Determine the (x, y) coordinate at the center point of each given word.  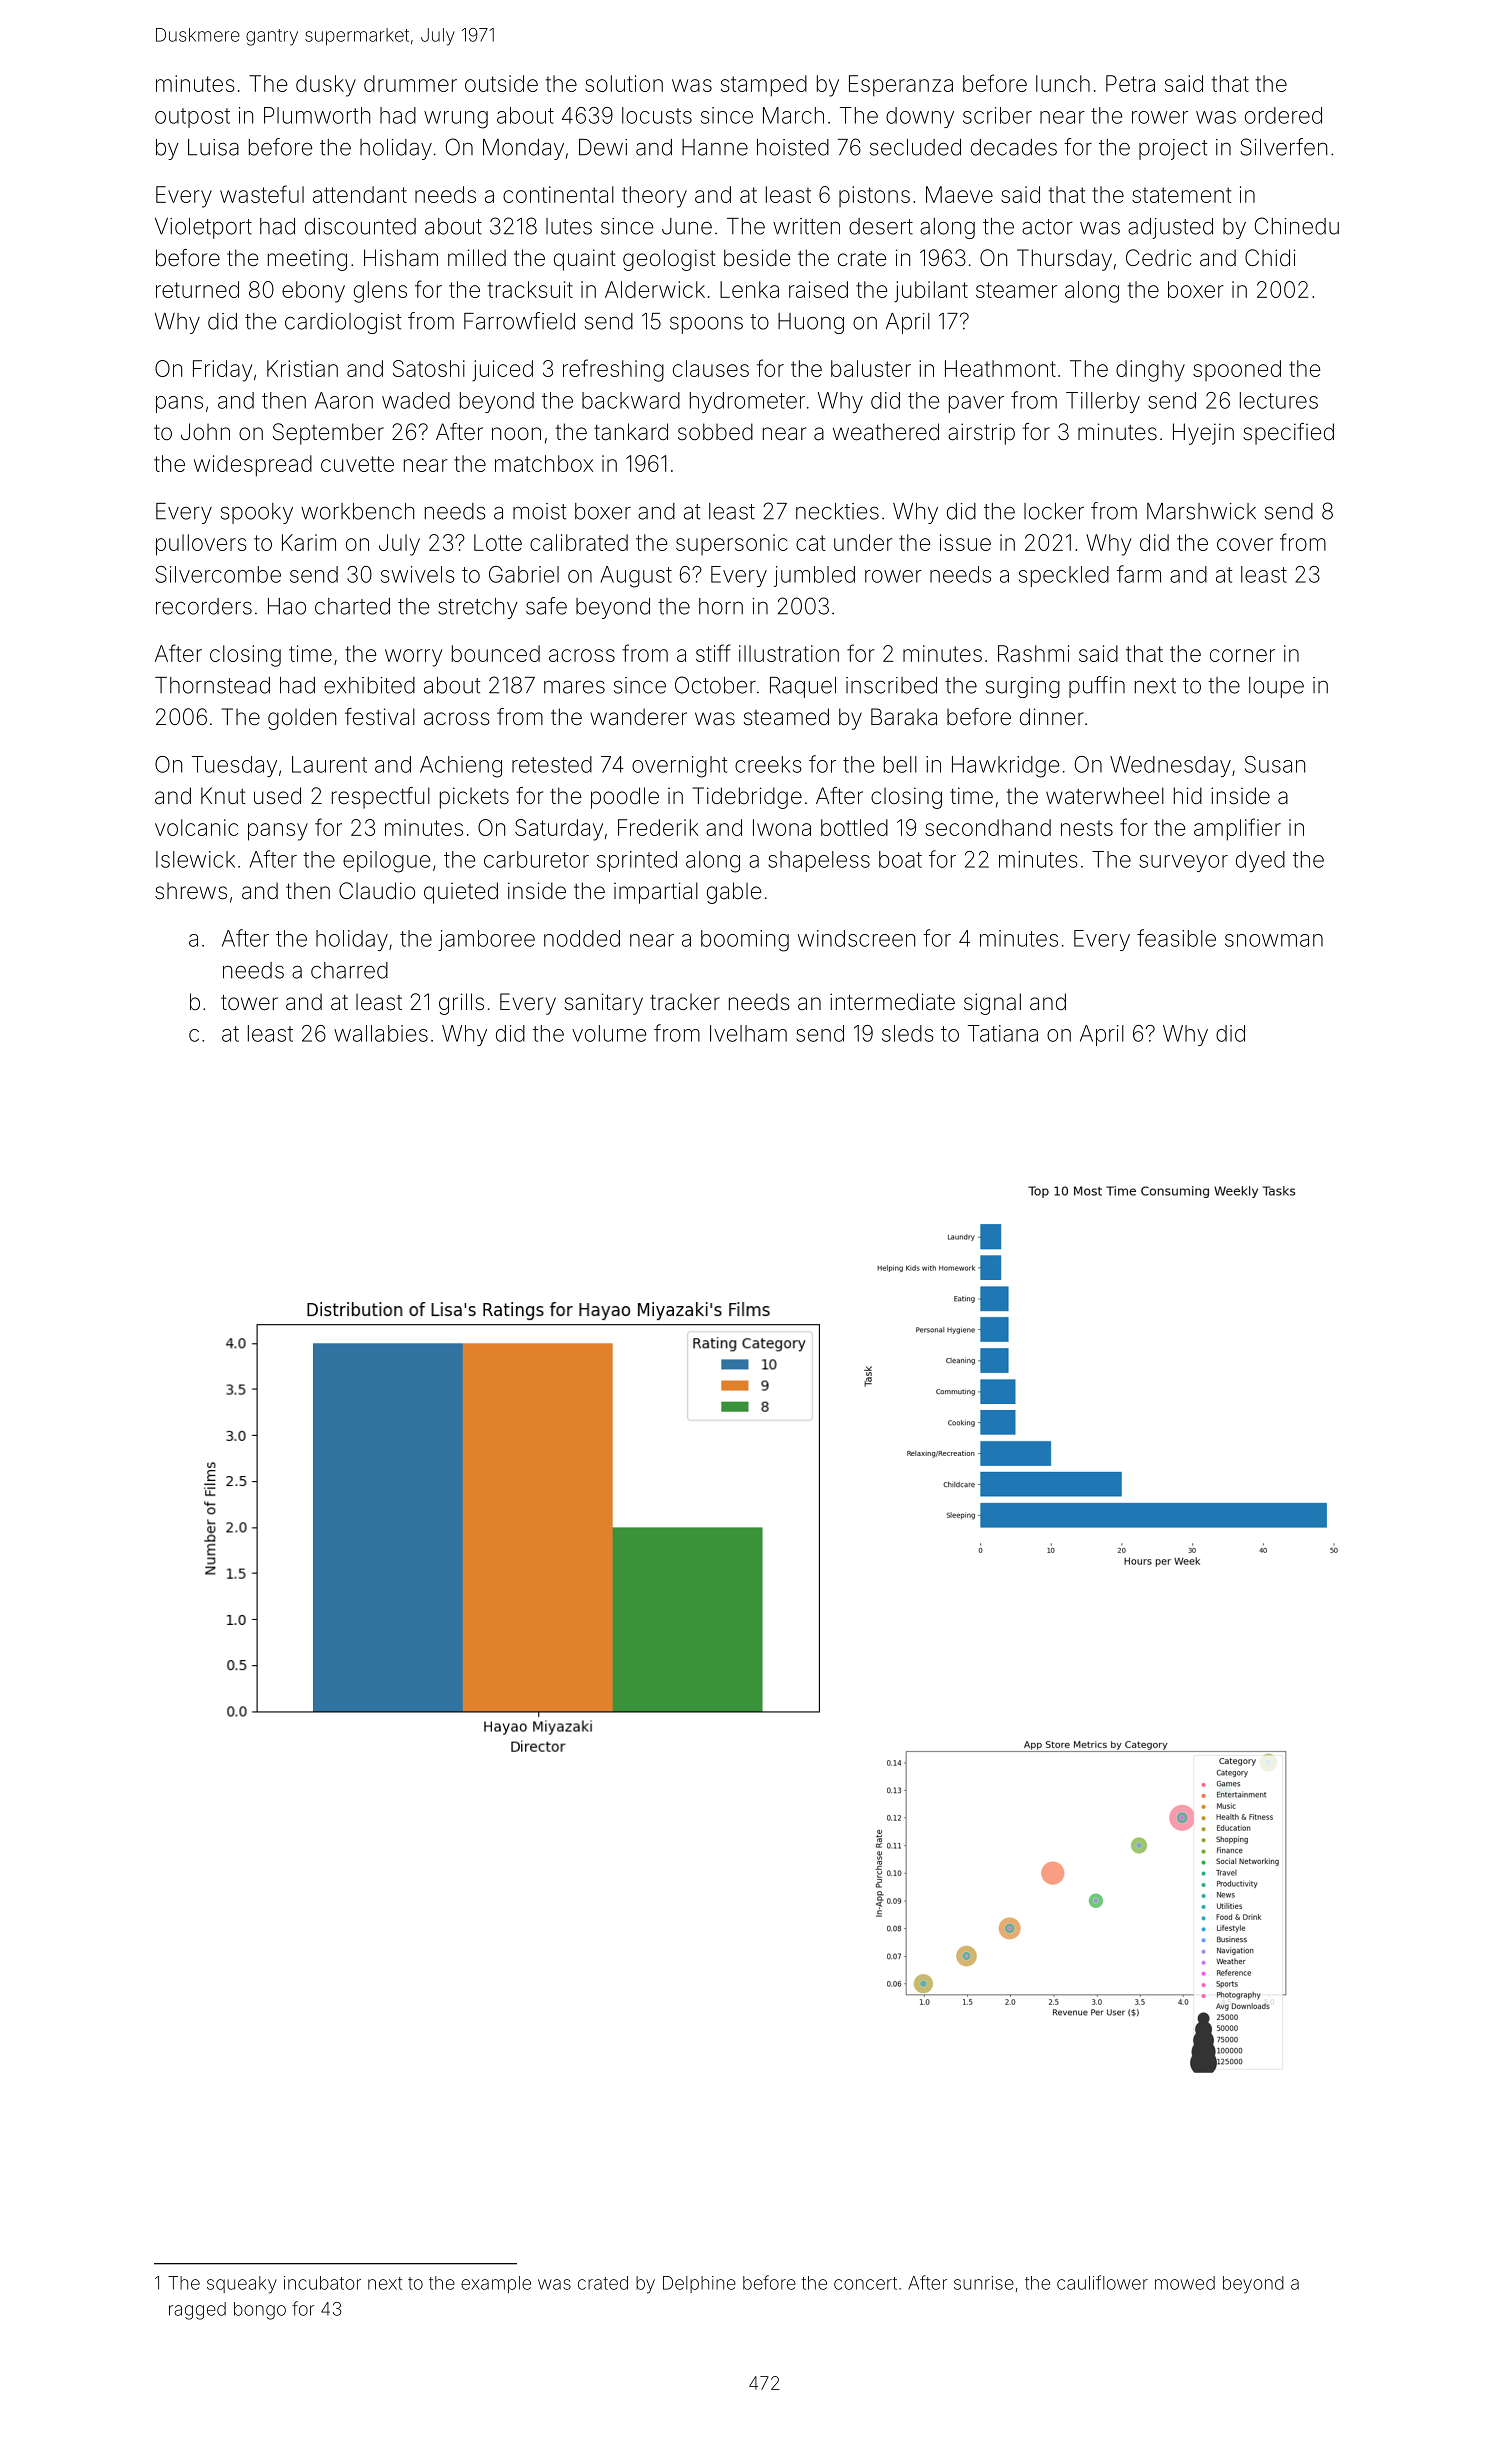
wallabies (381, 1033)
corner (1242, 655)
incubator (322, 2283)
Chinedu (1297, 226)
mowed (1185, 2283)
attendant (360, 194)
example (496, 2284)
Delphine (699, 2284)
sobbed (715, 432)
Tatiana (1003, 1033)
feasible (1176, 938)
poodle (625, 798)
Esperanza (901, 86)
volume (609, 1033)
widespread (253, 466)
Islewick (195, 859)
